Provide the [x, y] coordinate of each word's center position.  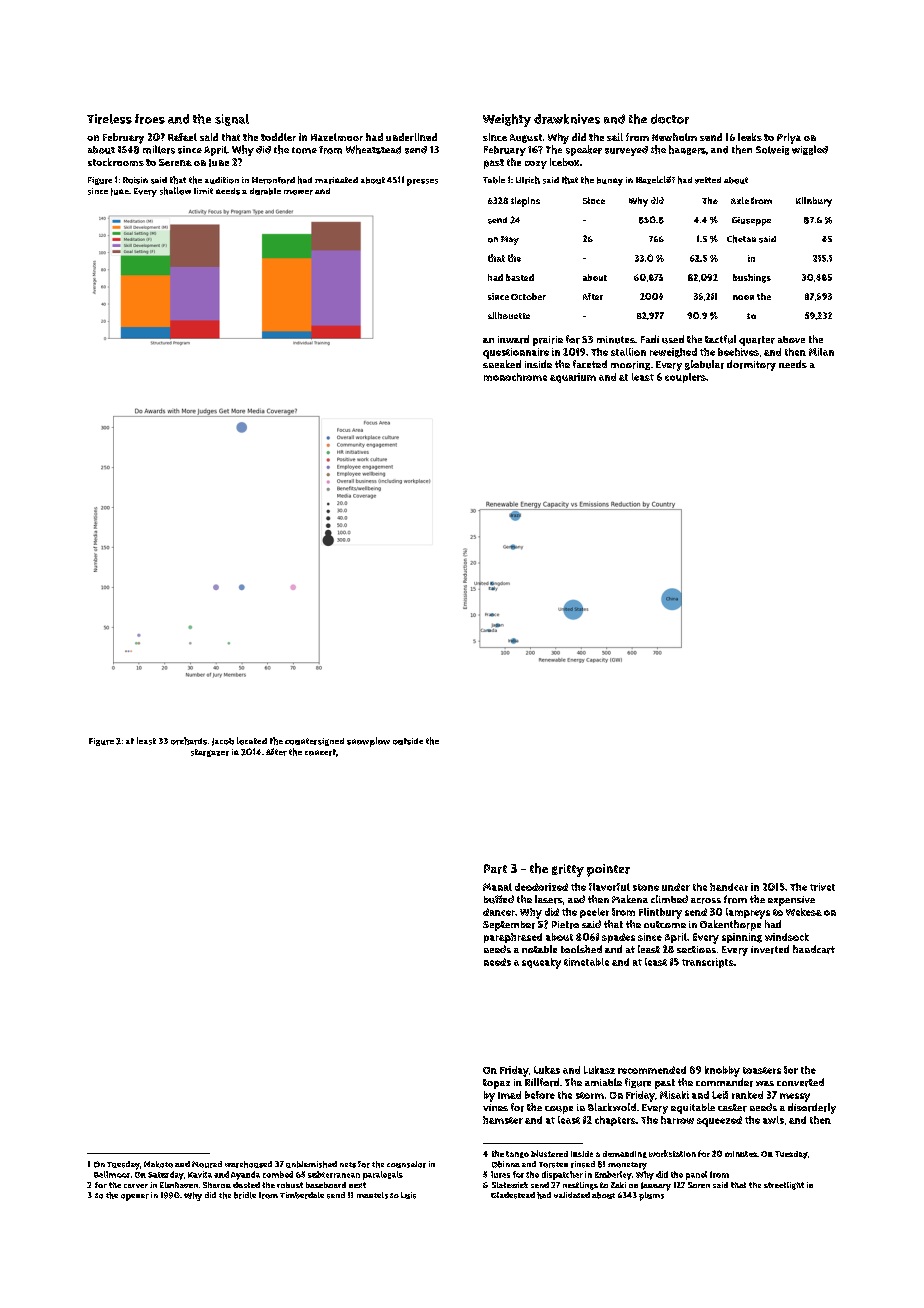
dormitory [751, 365]
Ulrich [528, 180]
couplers [685, 378]
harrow [677, 1120]
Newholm [674, 137]
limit [203, 191]
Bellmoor [112, 1174]
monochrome [515, 377]
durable [265, 191]
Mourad [207, 1164]
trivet [822, 887]
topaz [496, 1084]
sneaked [502, 364]
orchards [189, 741]
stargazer [210, 753]
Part [495, 869]
